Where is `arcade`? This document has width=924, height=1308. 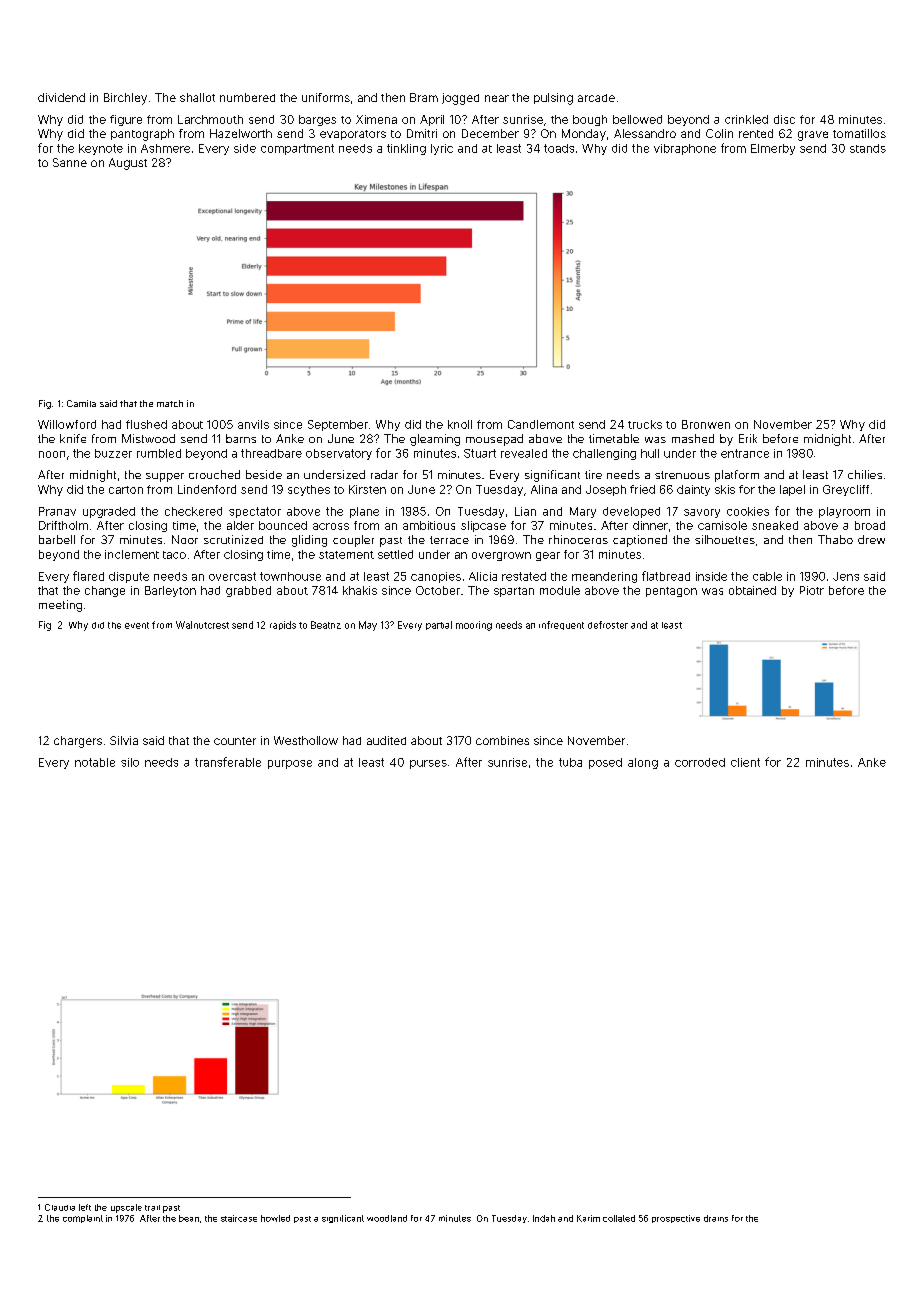 arcade is located at coordinates (596, 98).
